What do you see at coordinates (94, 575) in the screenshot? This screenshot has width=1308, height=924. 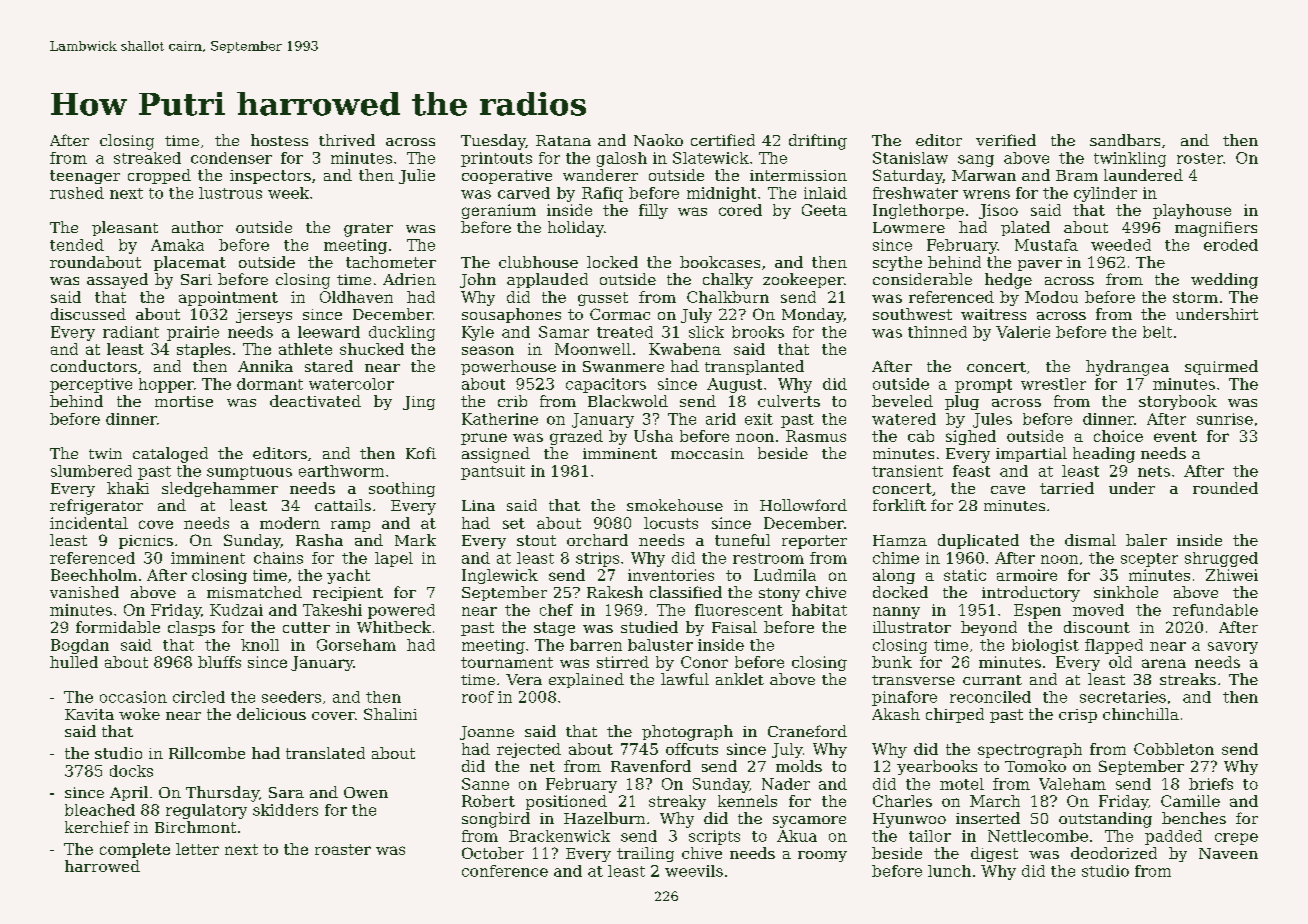 I see `Beechholm` at bounding box center [94, 575].
